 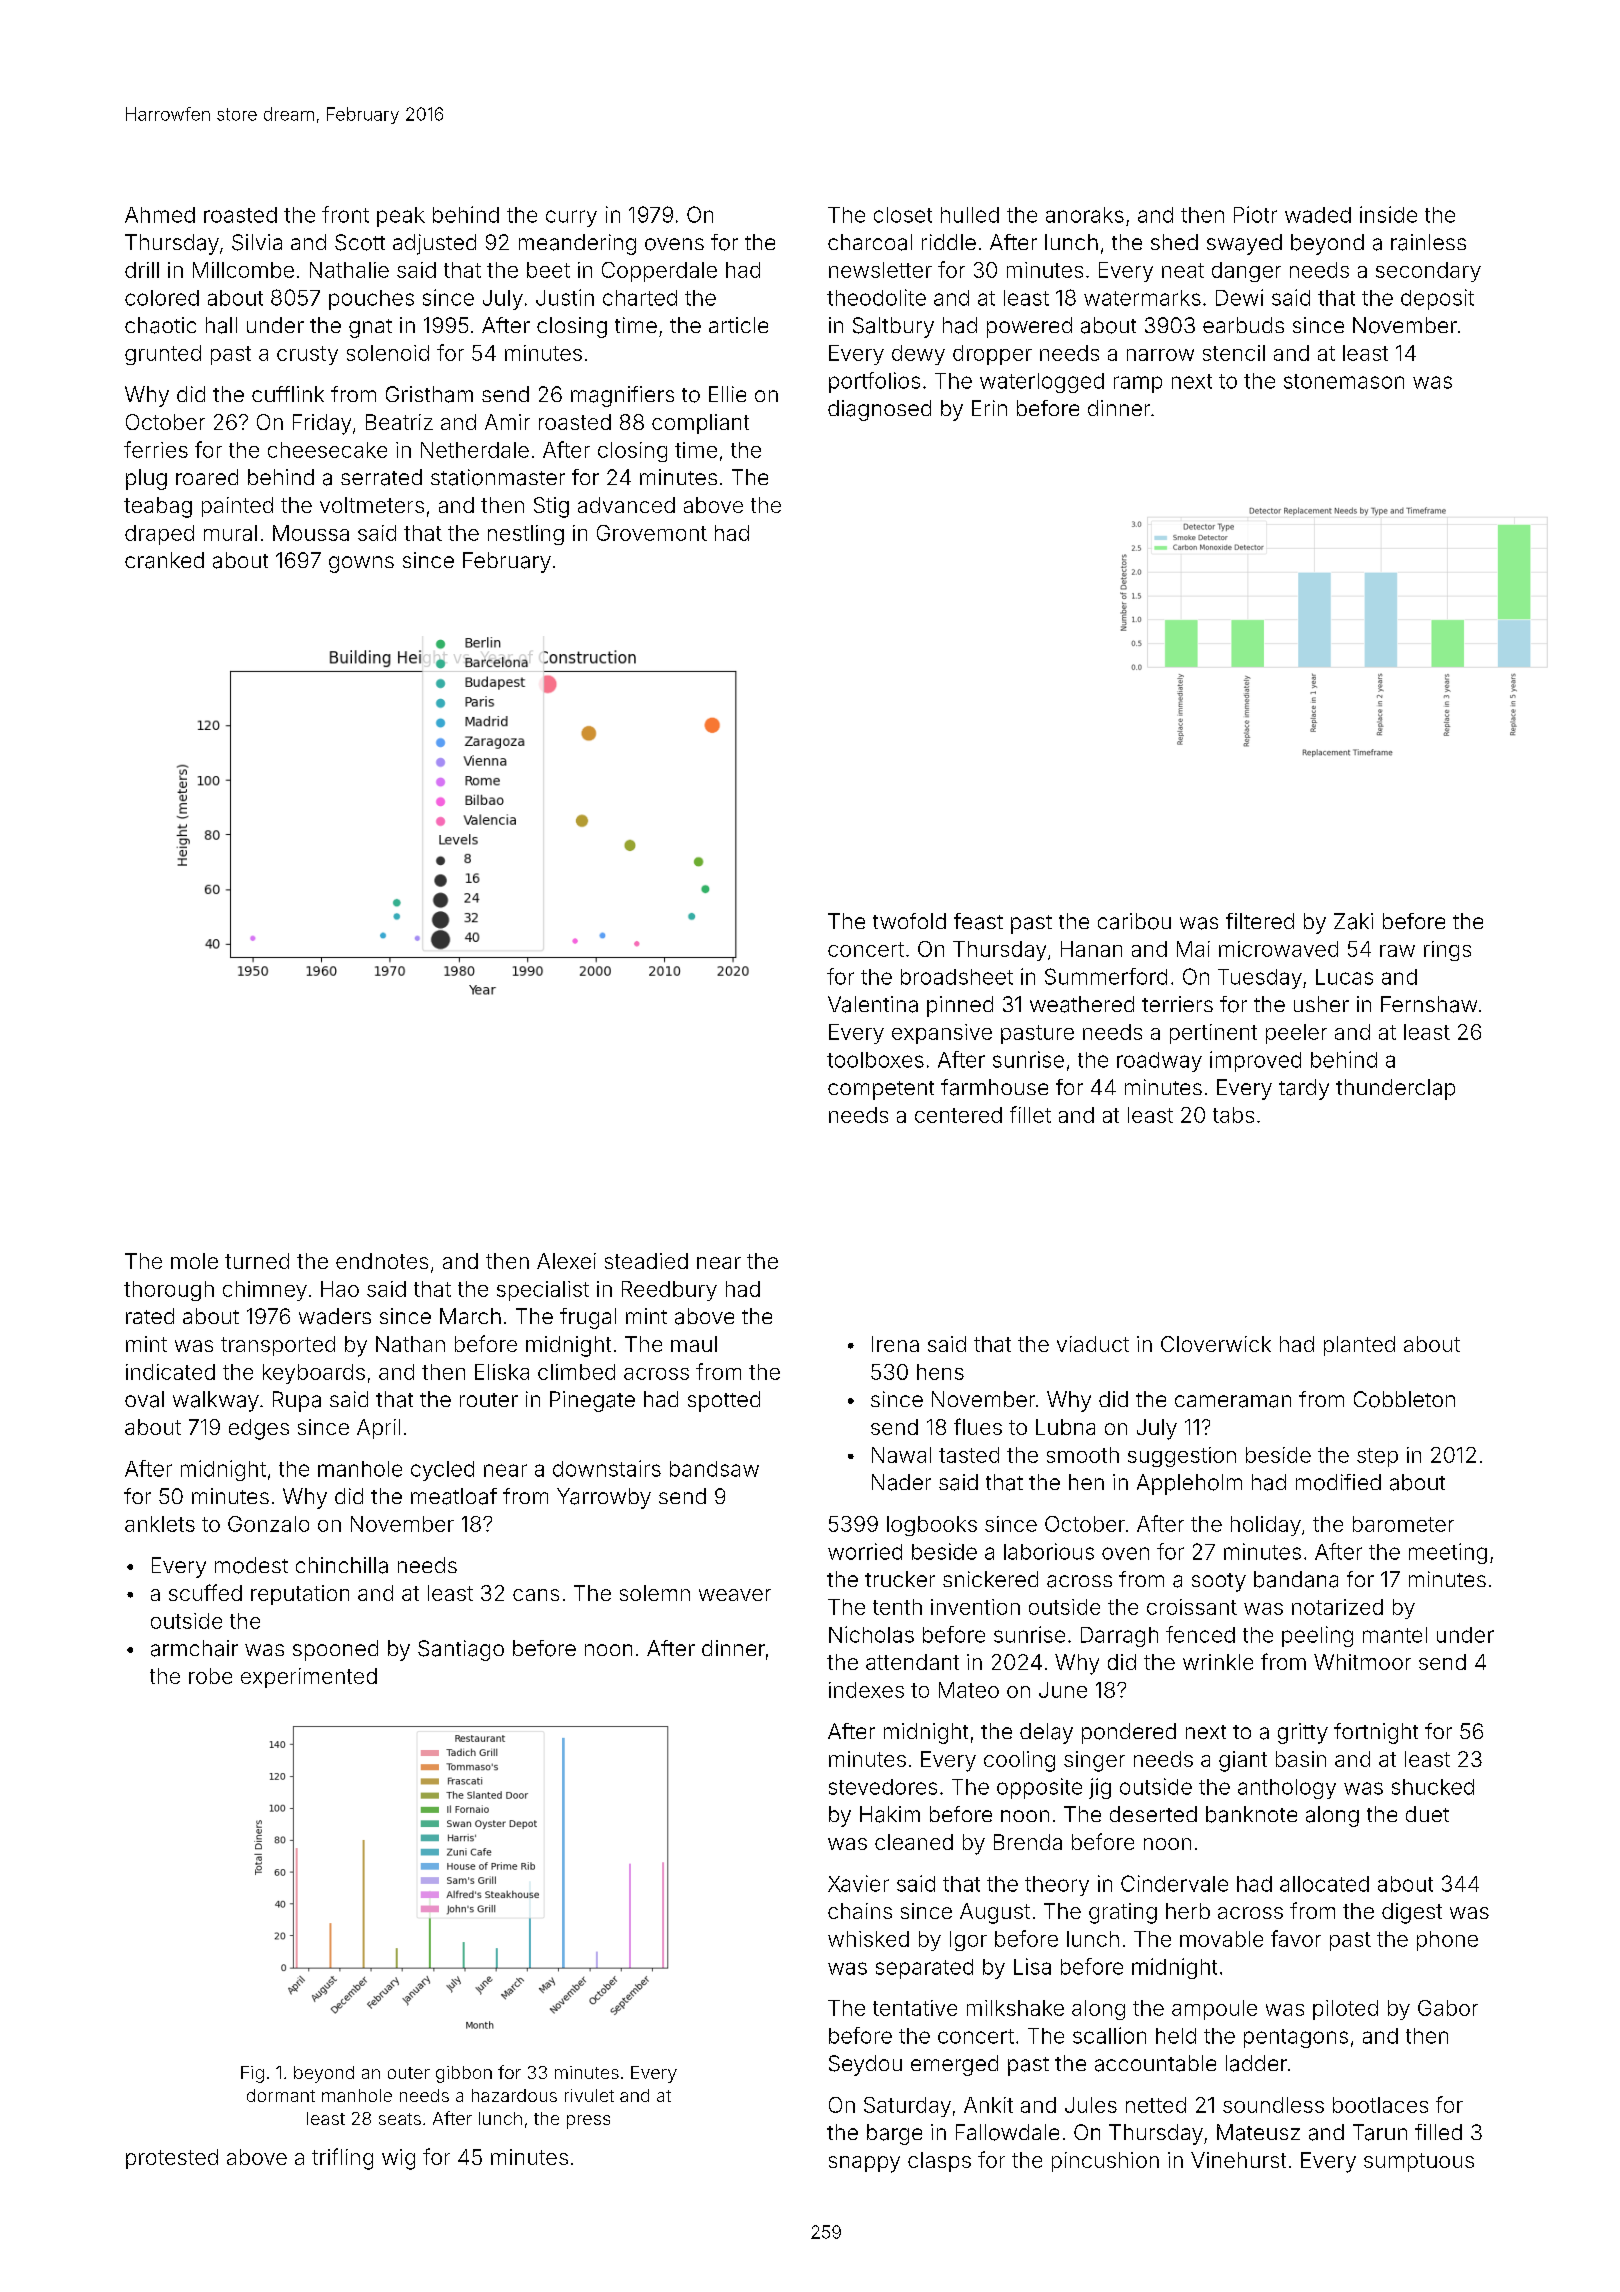 What do you see at coordinates (309, 1678) in the screenshot?
I see `experimented` at bounding box center [309, 1678].
